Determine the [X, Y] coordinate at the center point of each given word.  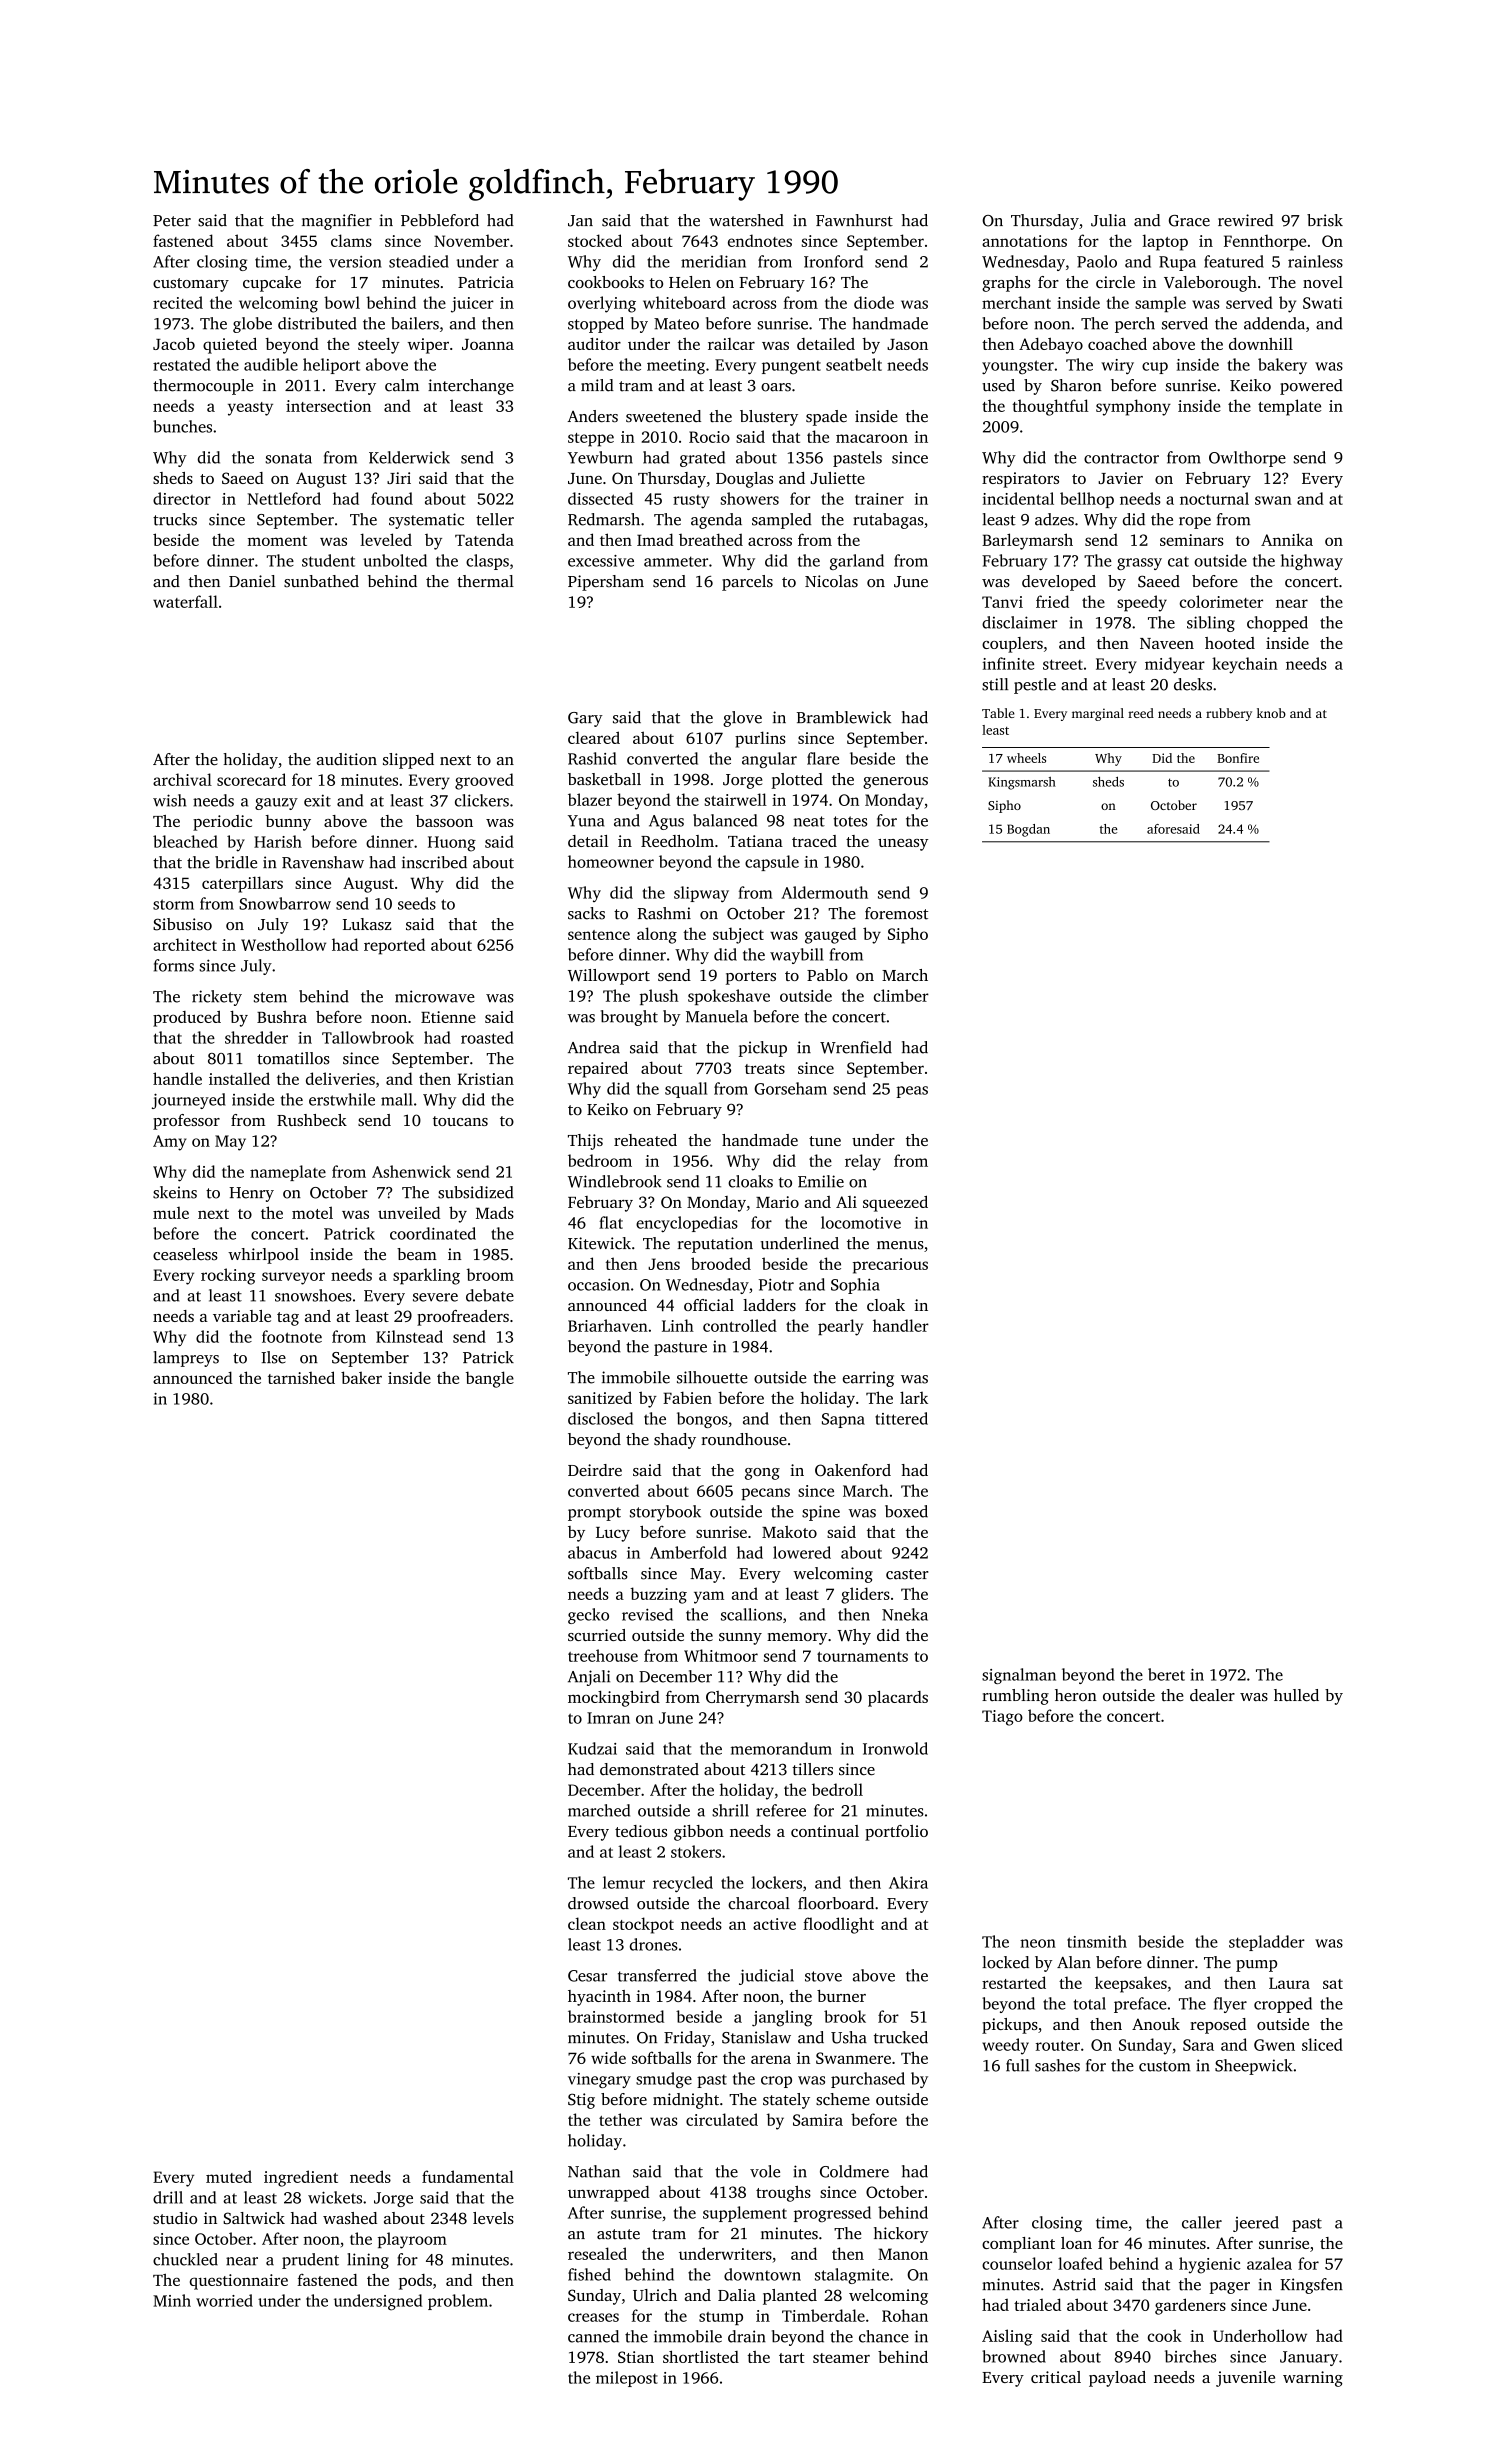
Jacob [174, 343]
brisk [1325, 220]
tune [825, 1141]
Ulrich [655, 2295]
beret [1166, 1674]
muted [229, 2176]
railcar [731, 344]
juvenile [1245, 2379]
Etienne [448, 1017]
